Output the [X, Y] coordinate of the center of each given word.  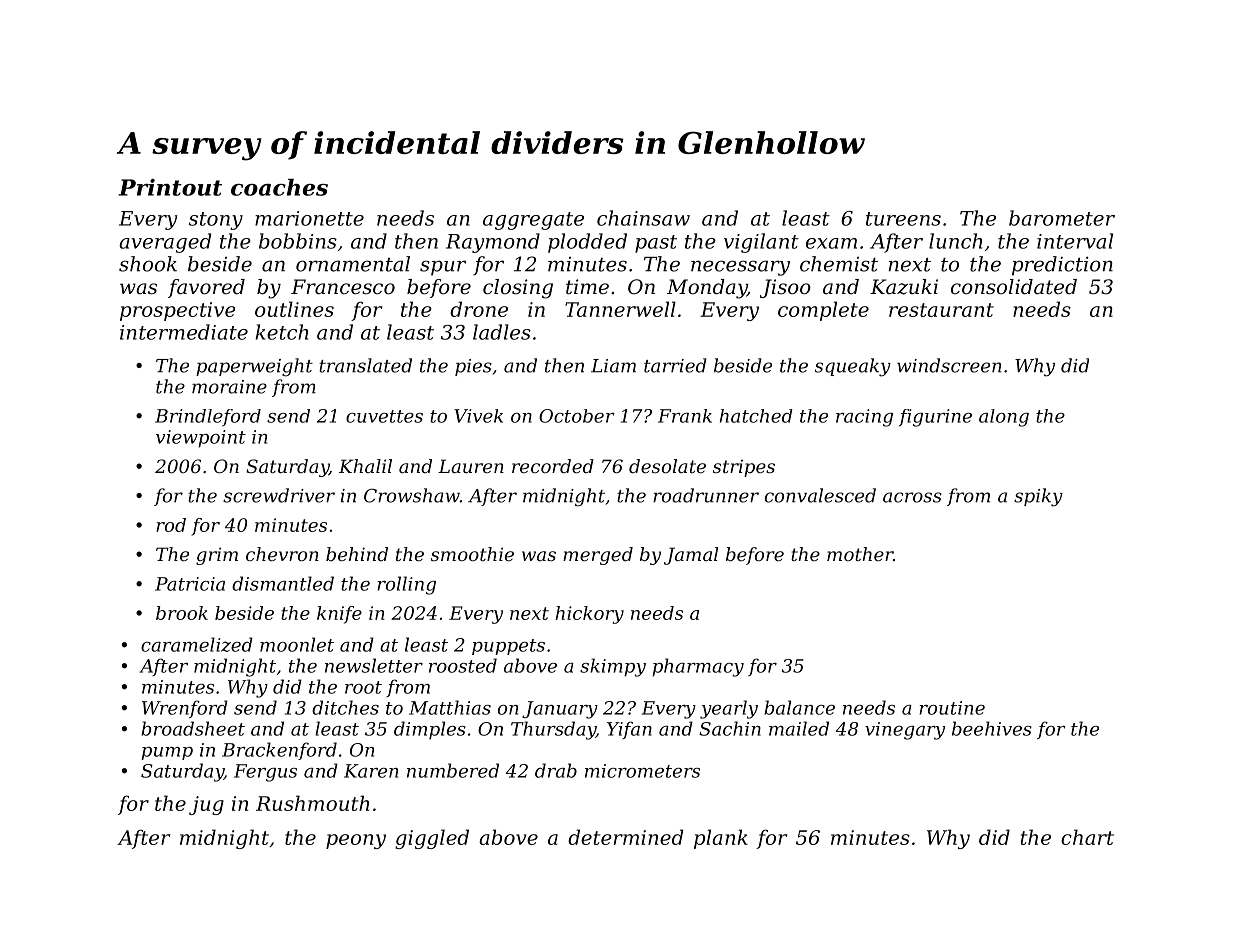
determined [625, 837]
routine [952, 708]
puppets [508, 647]
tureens [903, 219]
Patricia [190, 584]
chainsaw [643, 218]
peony [356, 841]
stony [216, 221]
